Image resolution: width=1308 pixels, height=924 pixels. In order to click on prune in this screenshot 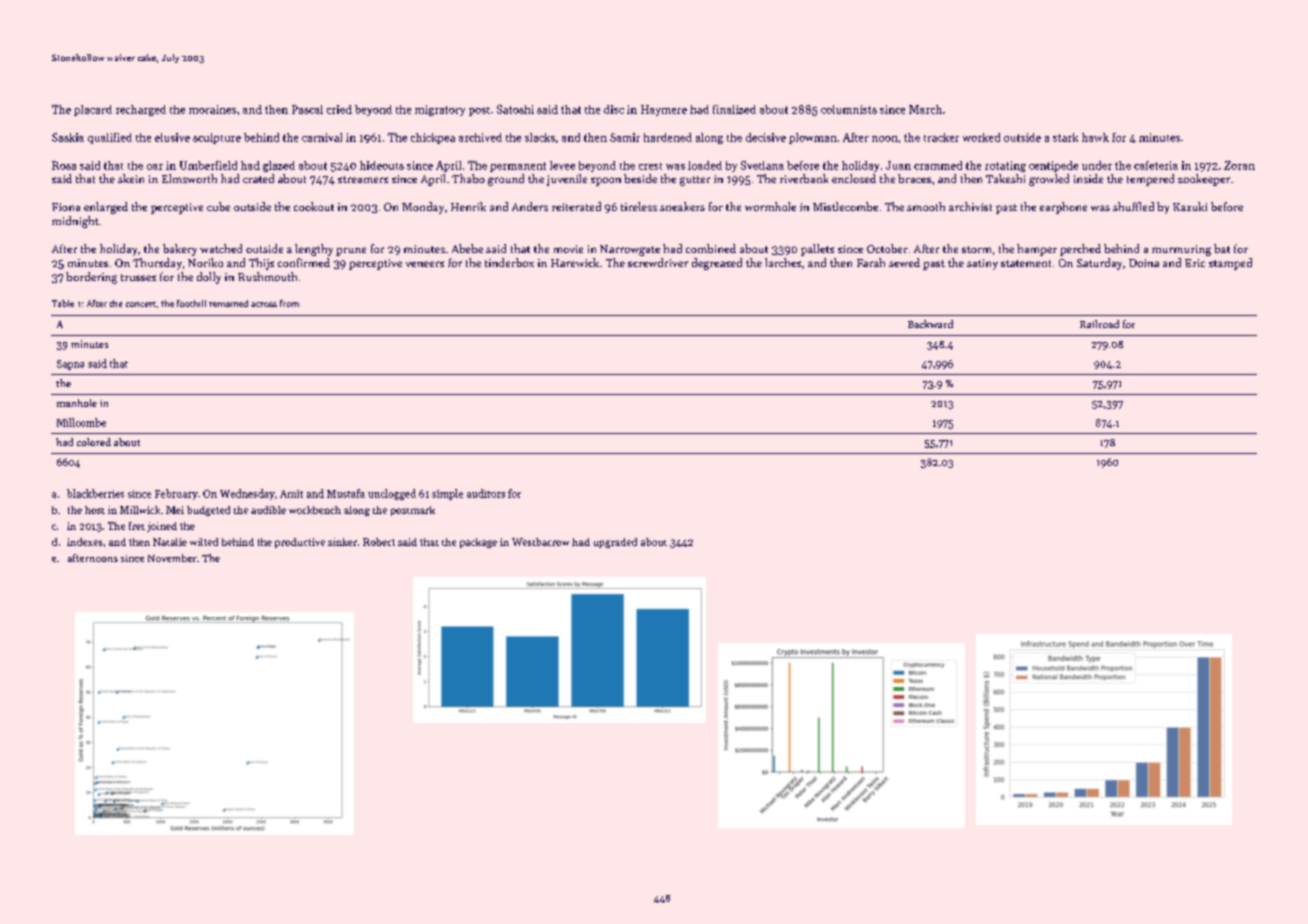, I will do `click(351, 251)`.
